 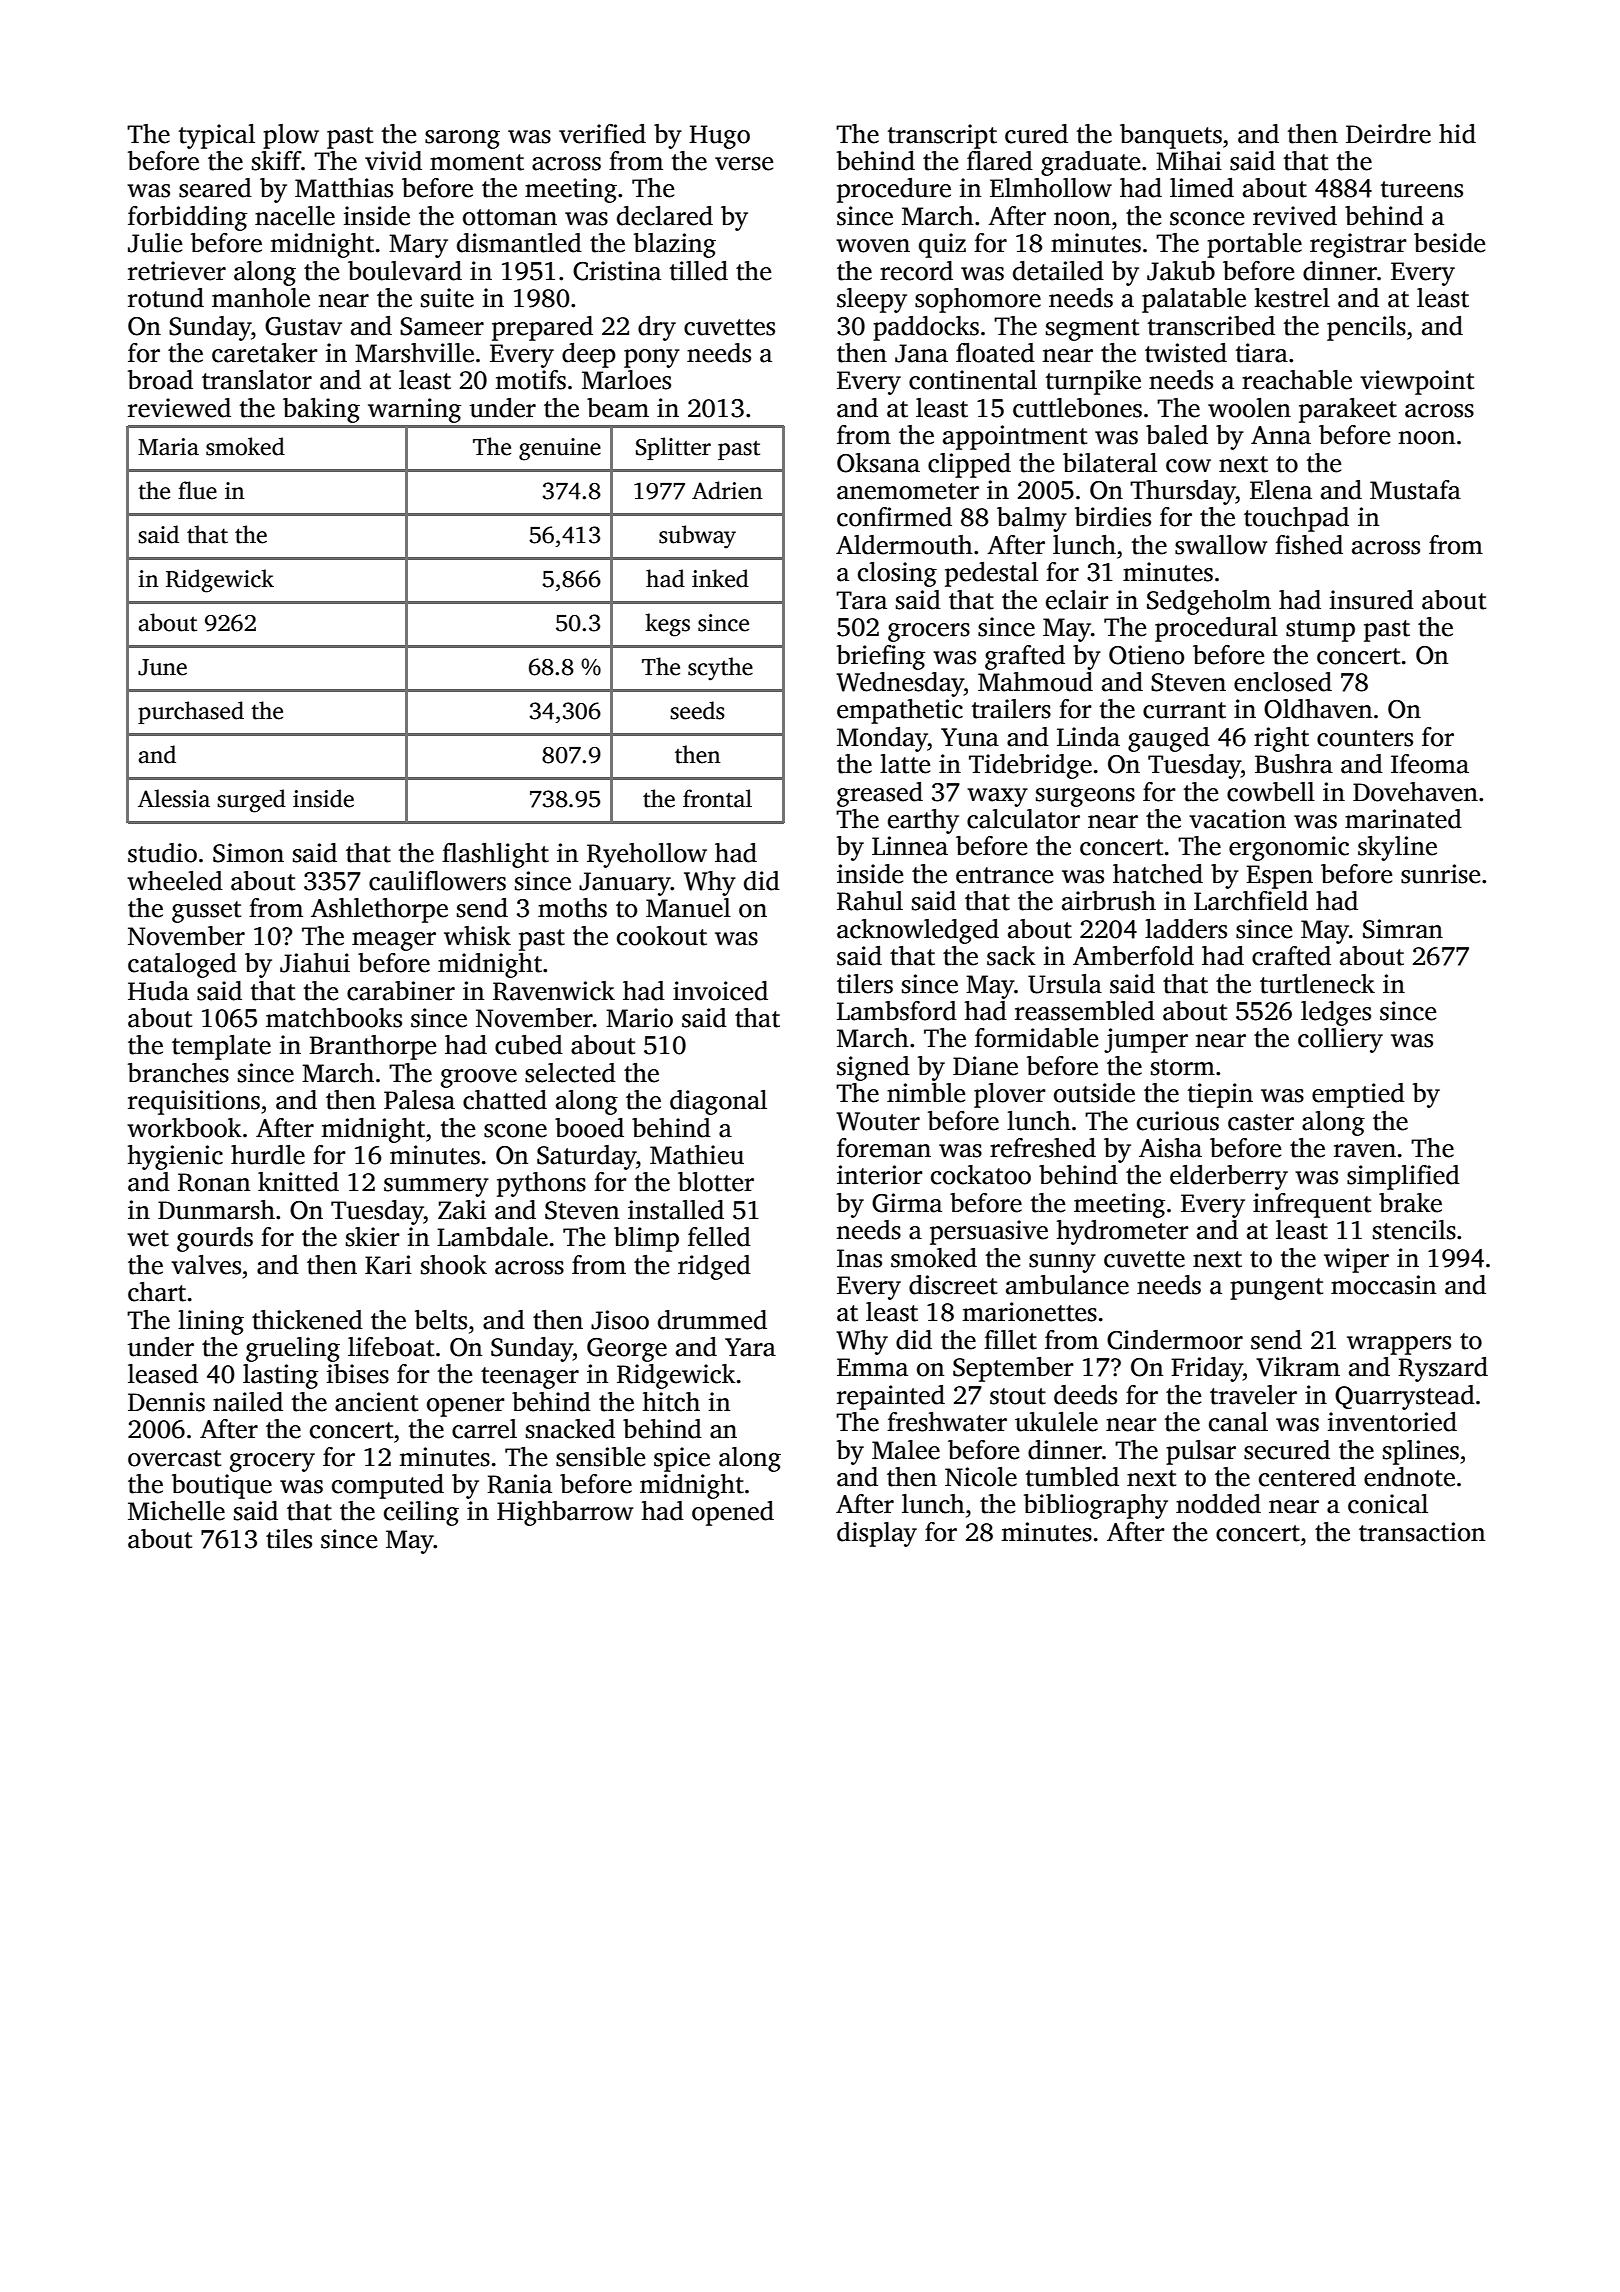 What do you see at coordinates (565, 1513) in the image?
I see `Highbarrow` at bounding box center [565, 1513].
